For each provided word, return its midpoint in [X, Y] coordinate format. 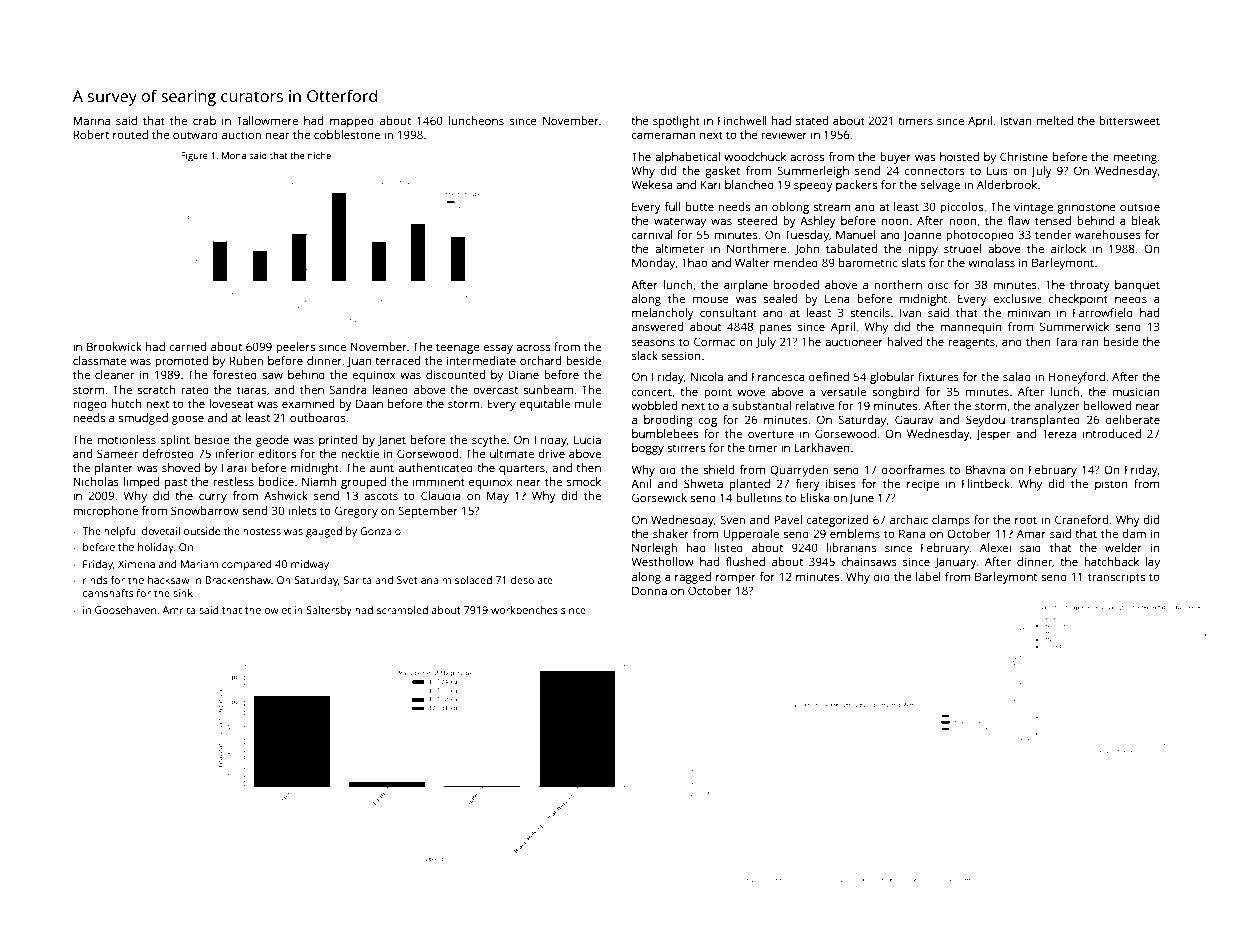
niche [319, 155]
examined [308, 403]
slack [645, 355]
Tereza [1059, 433]
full [672, 206]
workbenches [524, 610]
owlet [278, 610]
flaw [1019, 220]
